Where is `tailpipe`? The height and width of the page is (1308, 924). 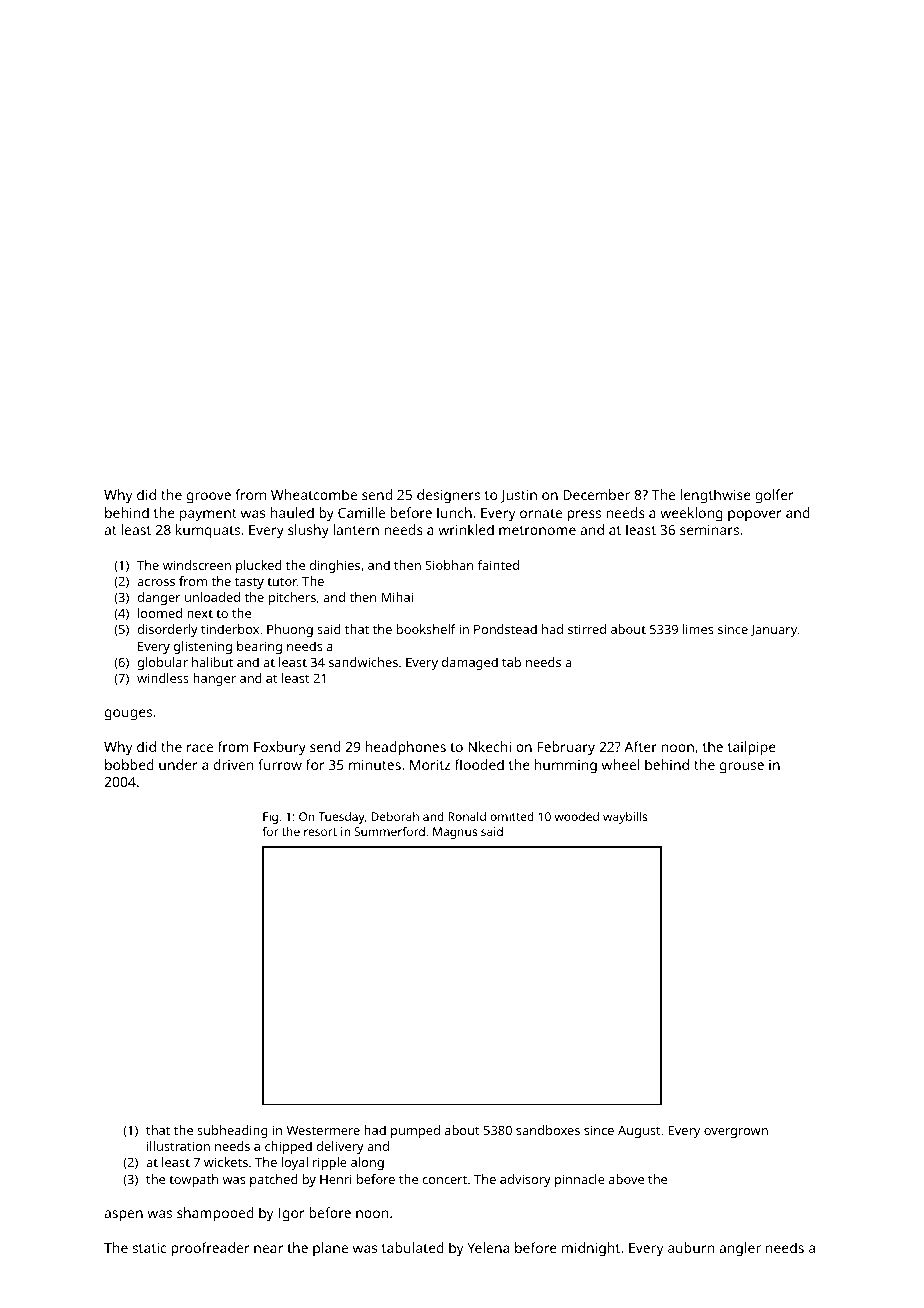
tailpipe is located at coordinates (752, 748).
